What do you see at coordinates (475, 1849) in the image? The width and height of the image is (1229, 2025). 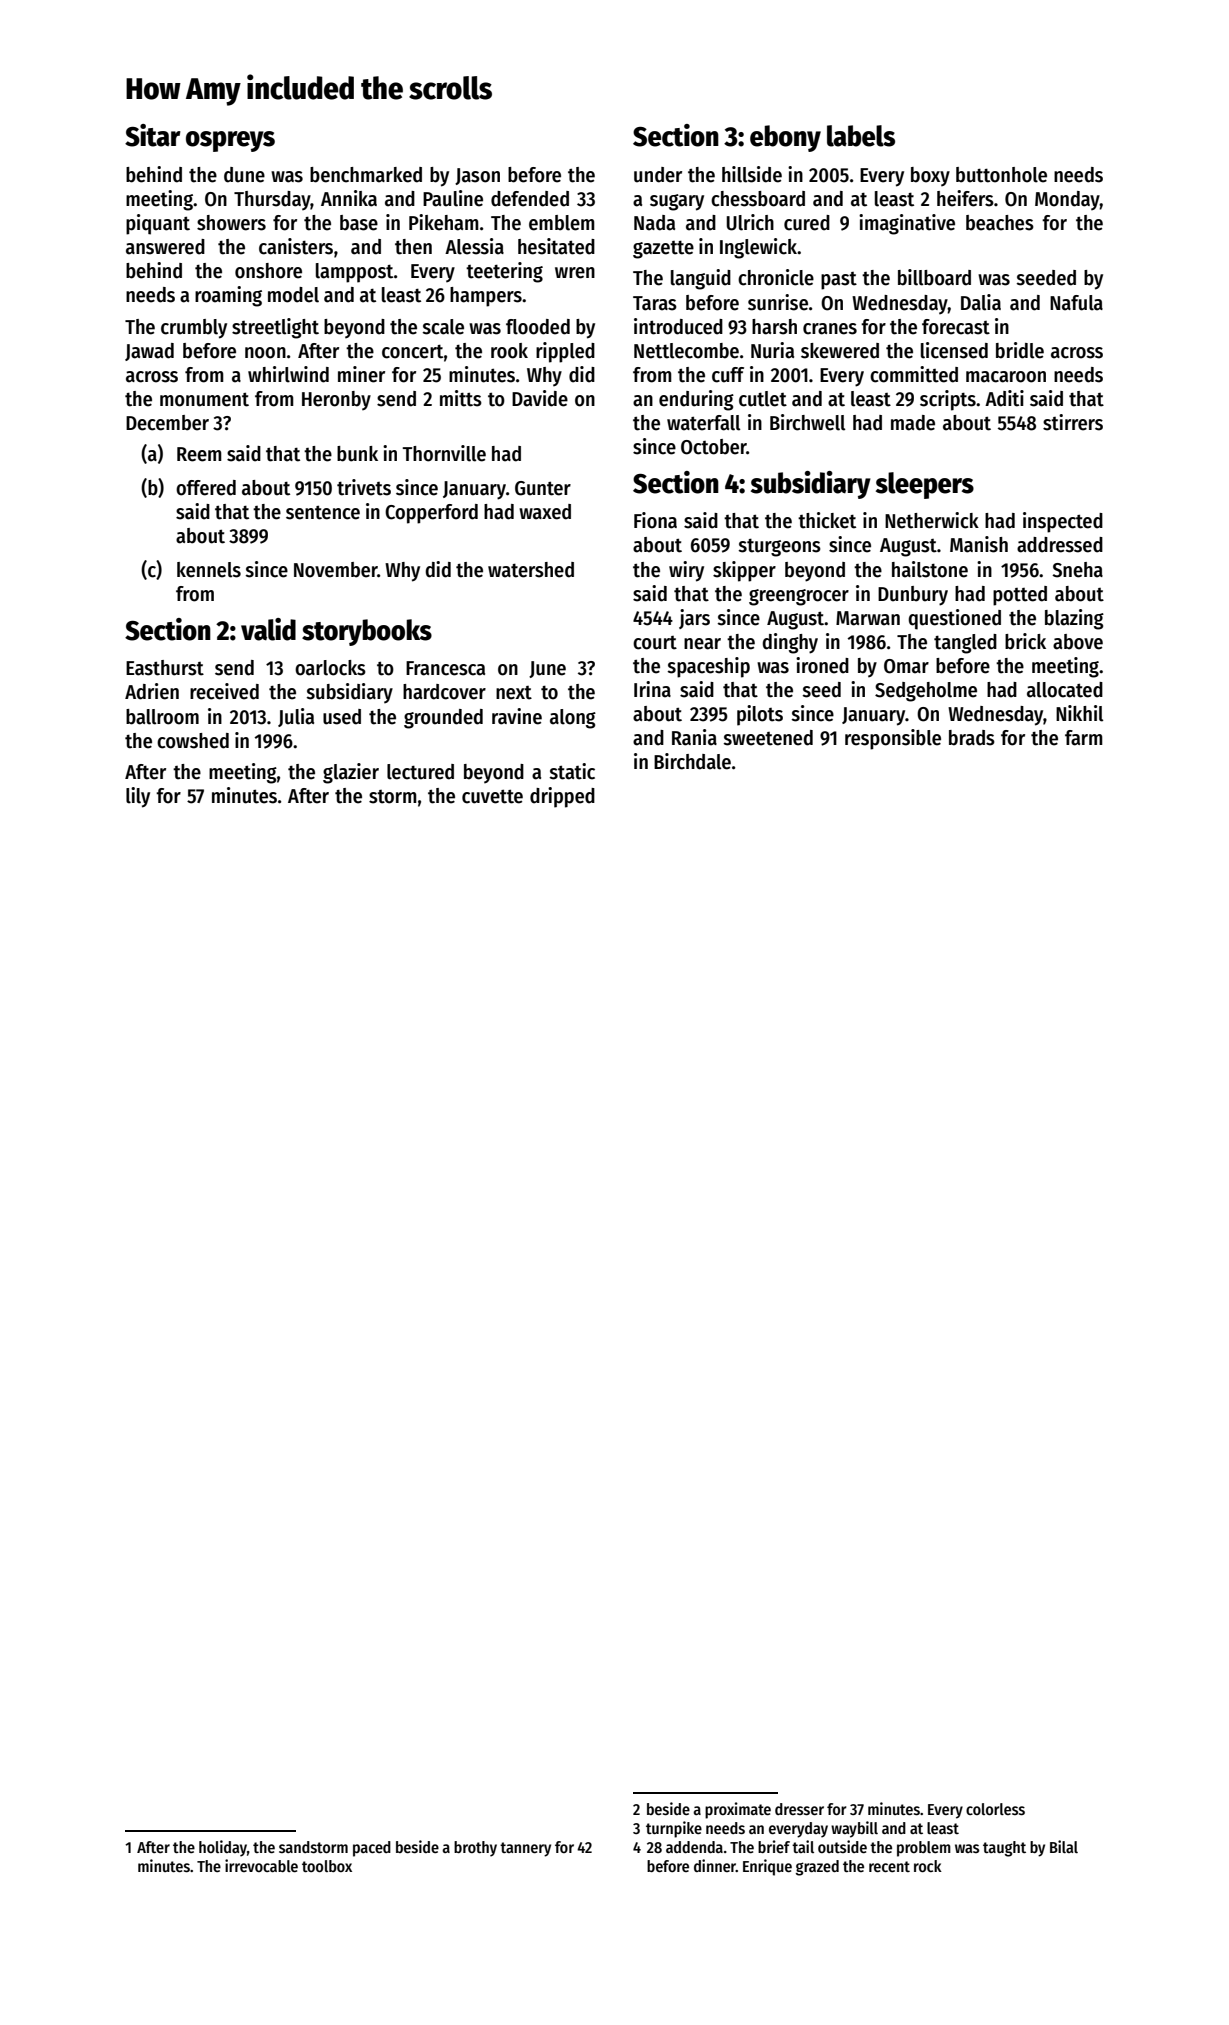 I see `brothy` at bounding box center [475, 1849].
